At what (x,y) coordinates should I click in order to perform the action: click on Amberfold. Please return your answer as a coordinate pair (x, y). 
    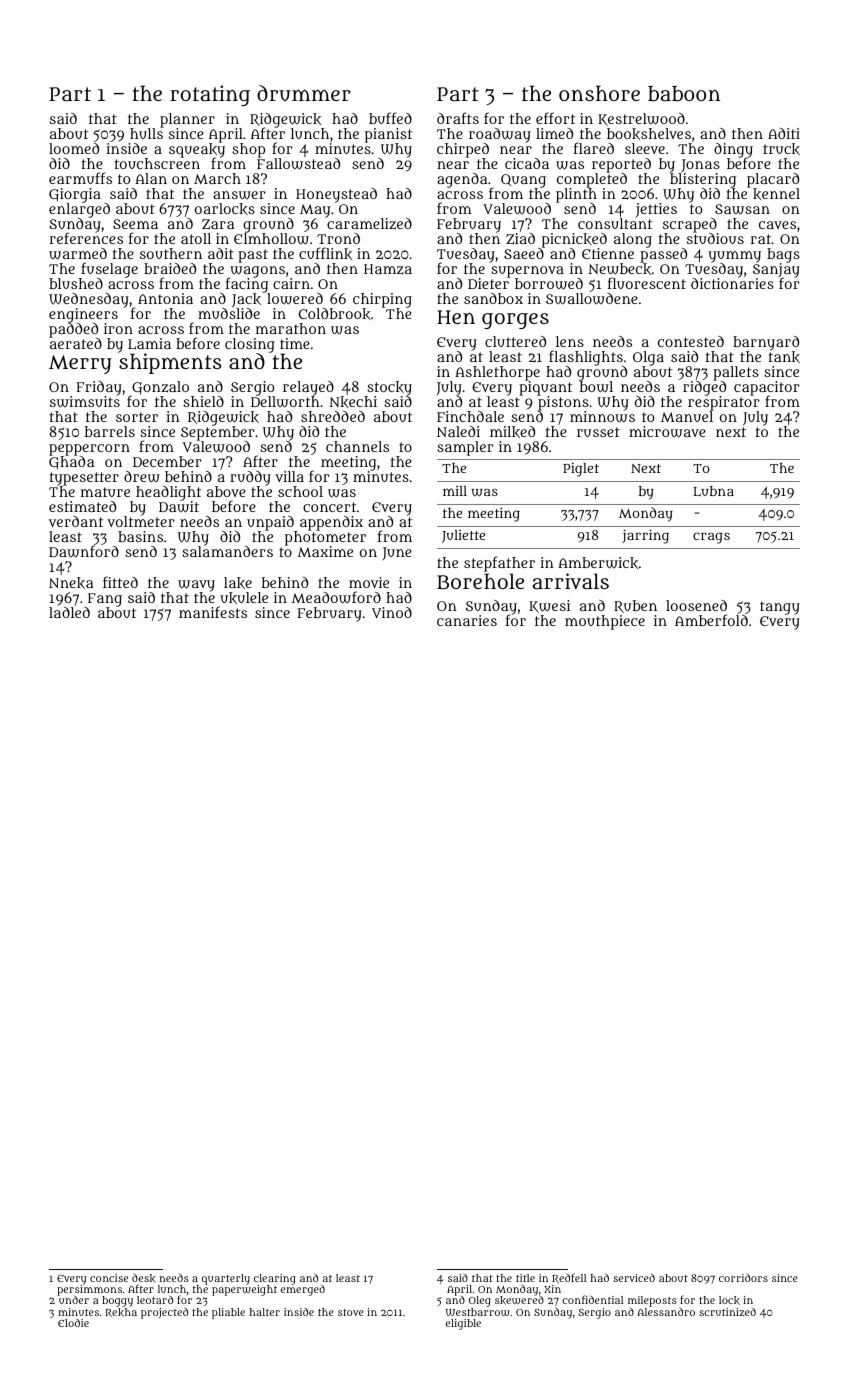
    Looking at the image, I should click on (711, 620).
